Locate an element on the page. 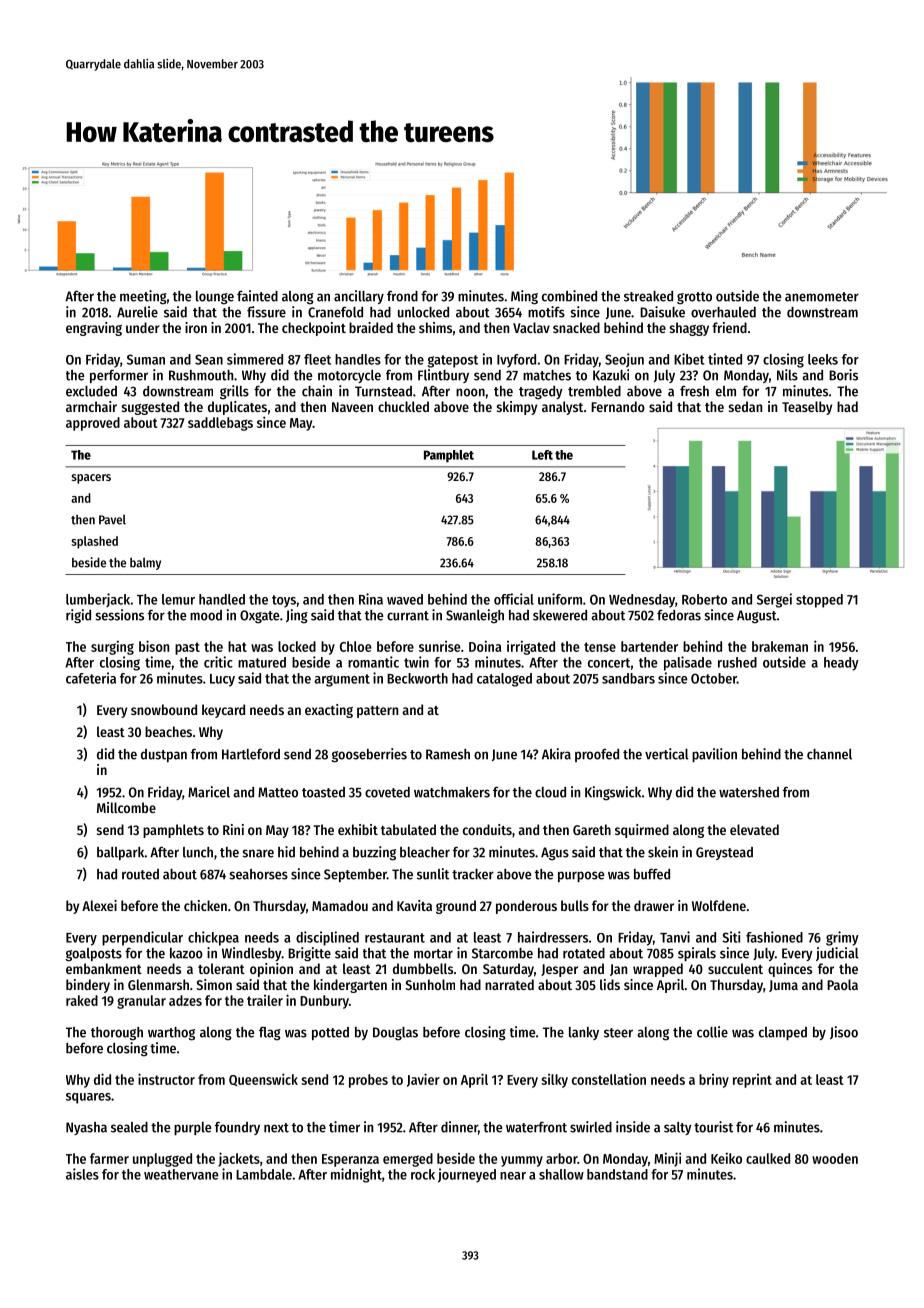  waterfront is located at coordinates (536, 1127).
